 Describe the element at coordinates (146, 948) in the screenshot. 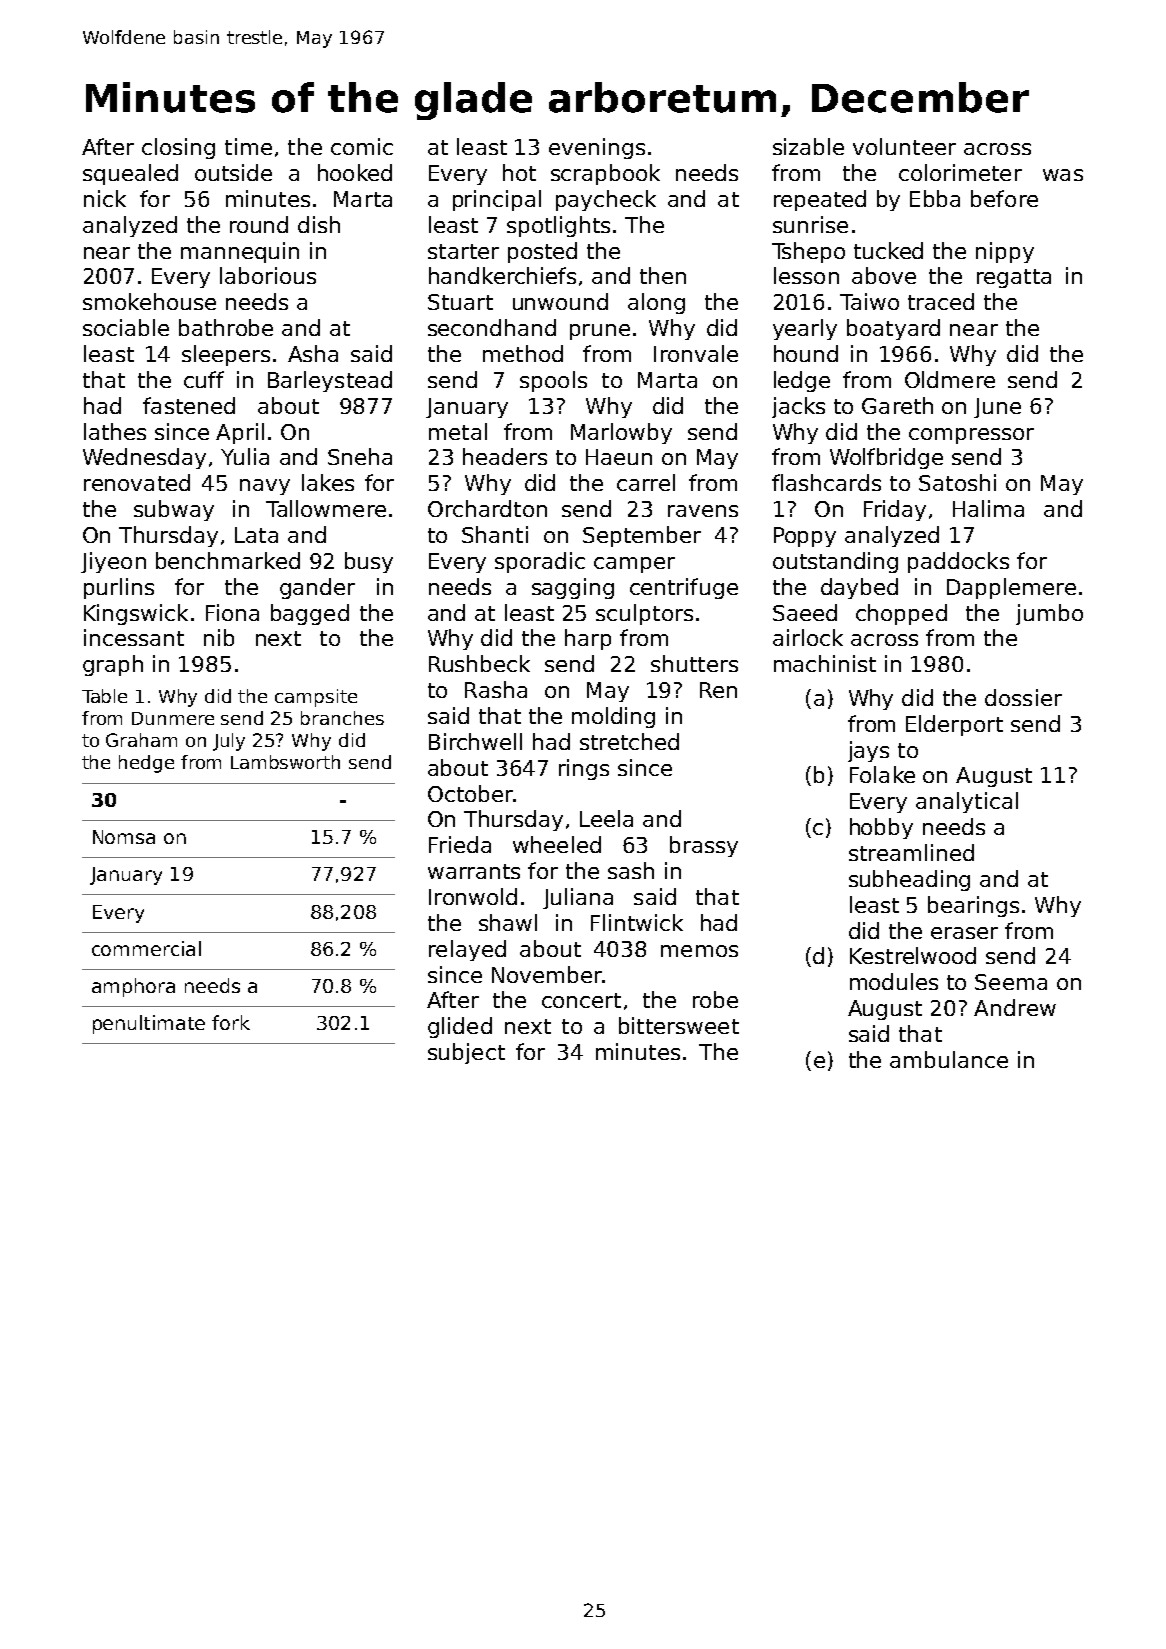

I see `commercial` at that location.
